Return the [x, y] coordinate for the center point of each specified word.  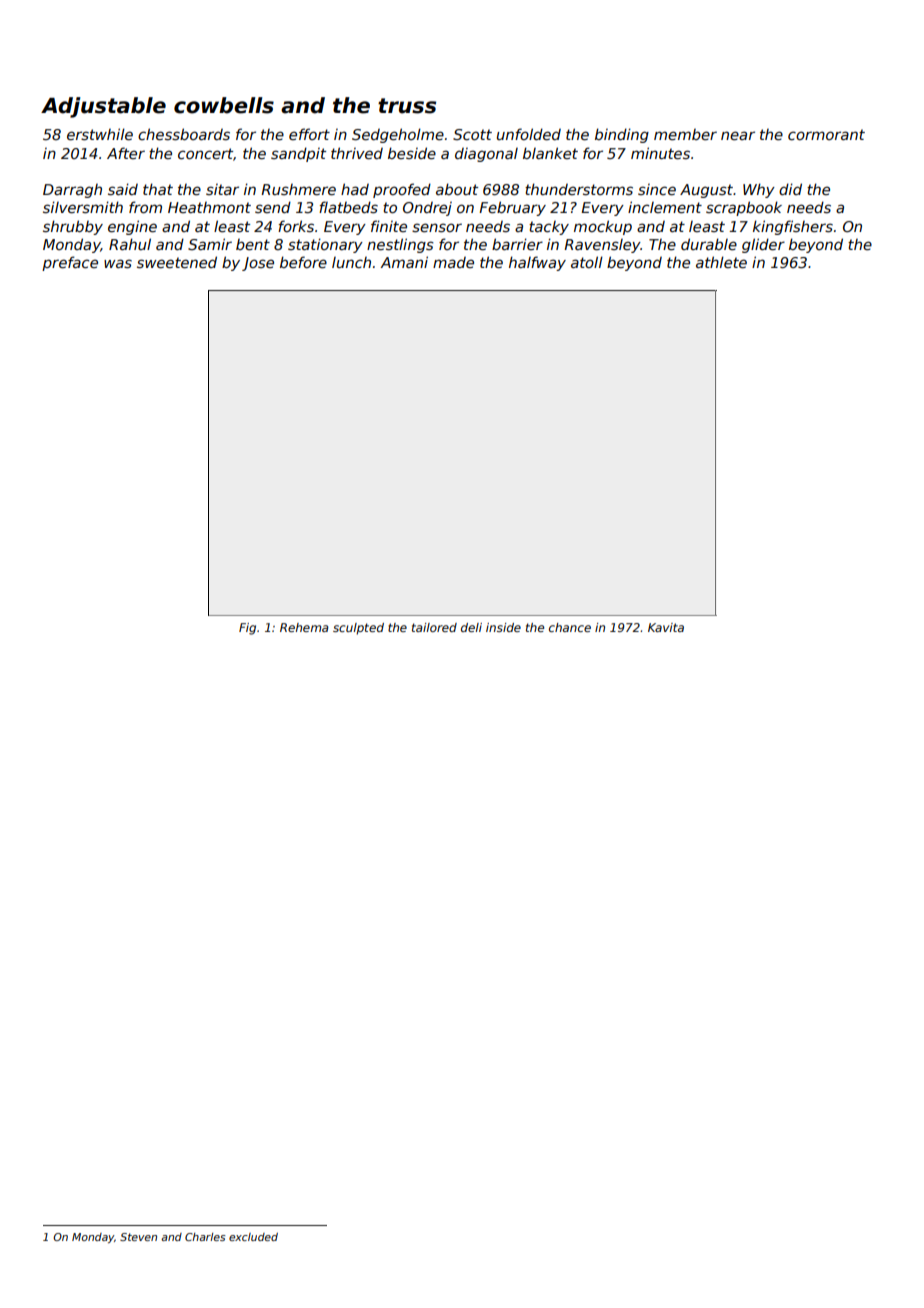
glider [763, 245]
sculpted [358, 629]
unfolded [529, 134]
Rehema [304, 627]
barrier [517, 244]
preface [70, 263]
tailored [434, 627]
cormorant [826, 134]
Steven [138, 1237]
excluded [253, 1237]
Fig [247, 629]
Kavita [666, 627]
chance [570, 627]
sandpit [298, 154]
